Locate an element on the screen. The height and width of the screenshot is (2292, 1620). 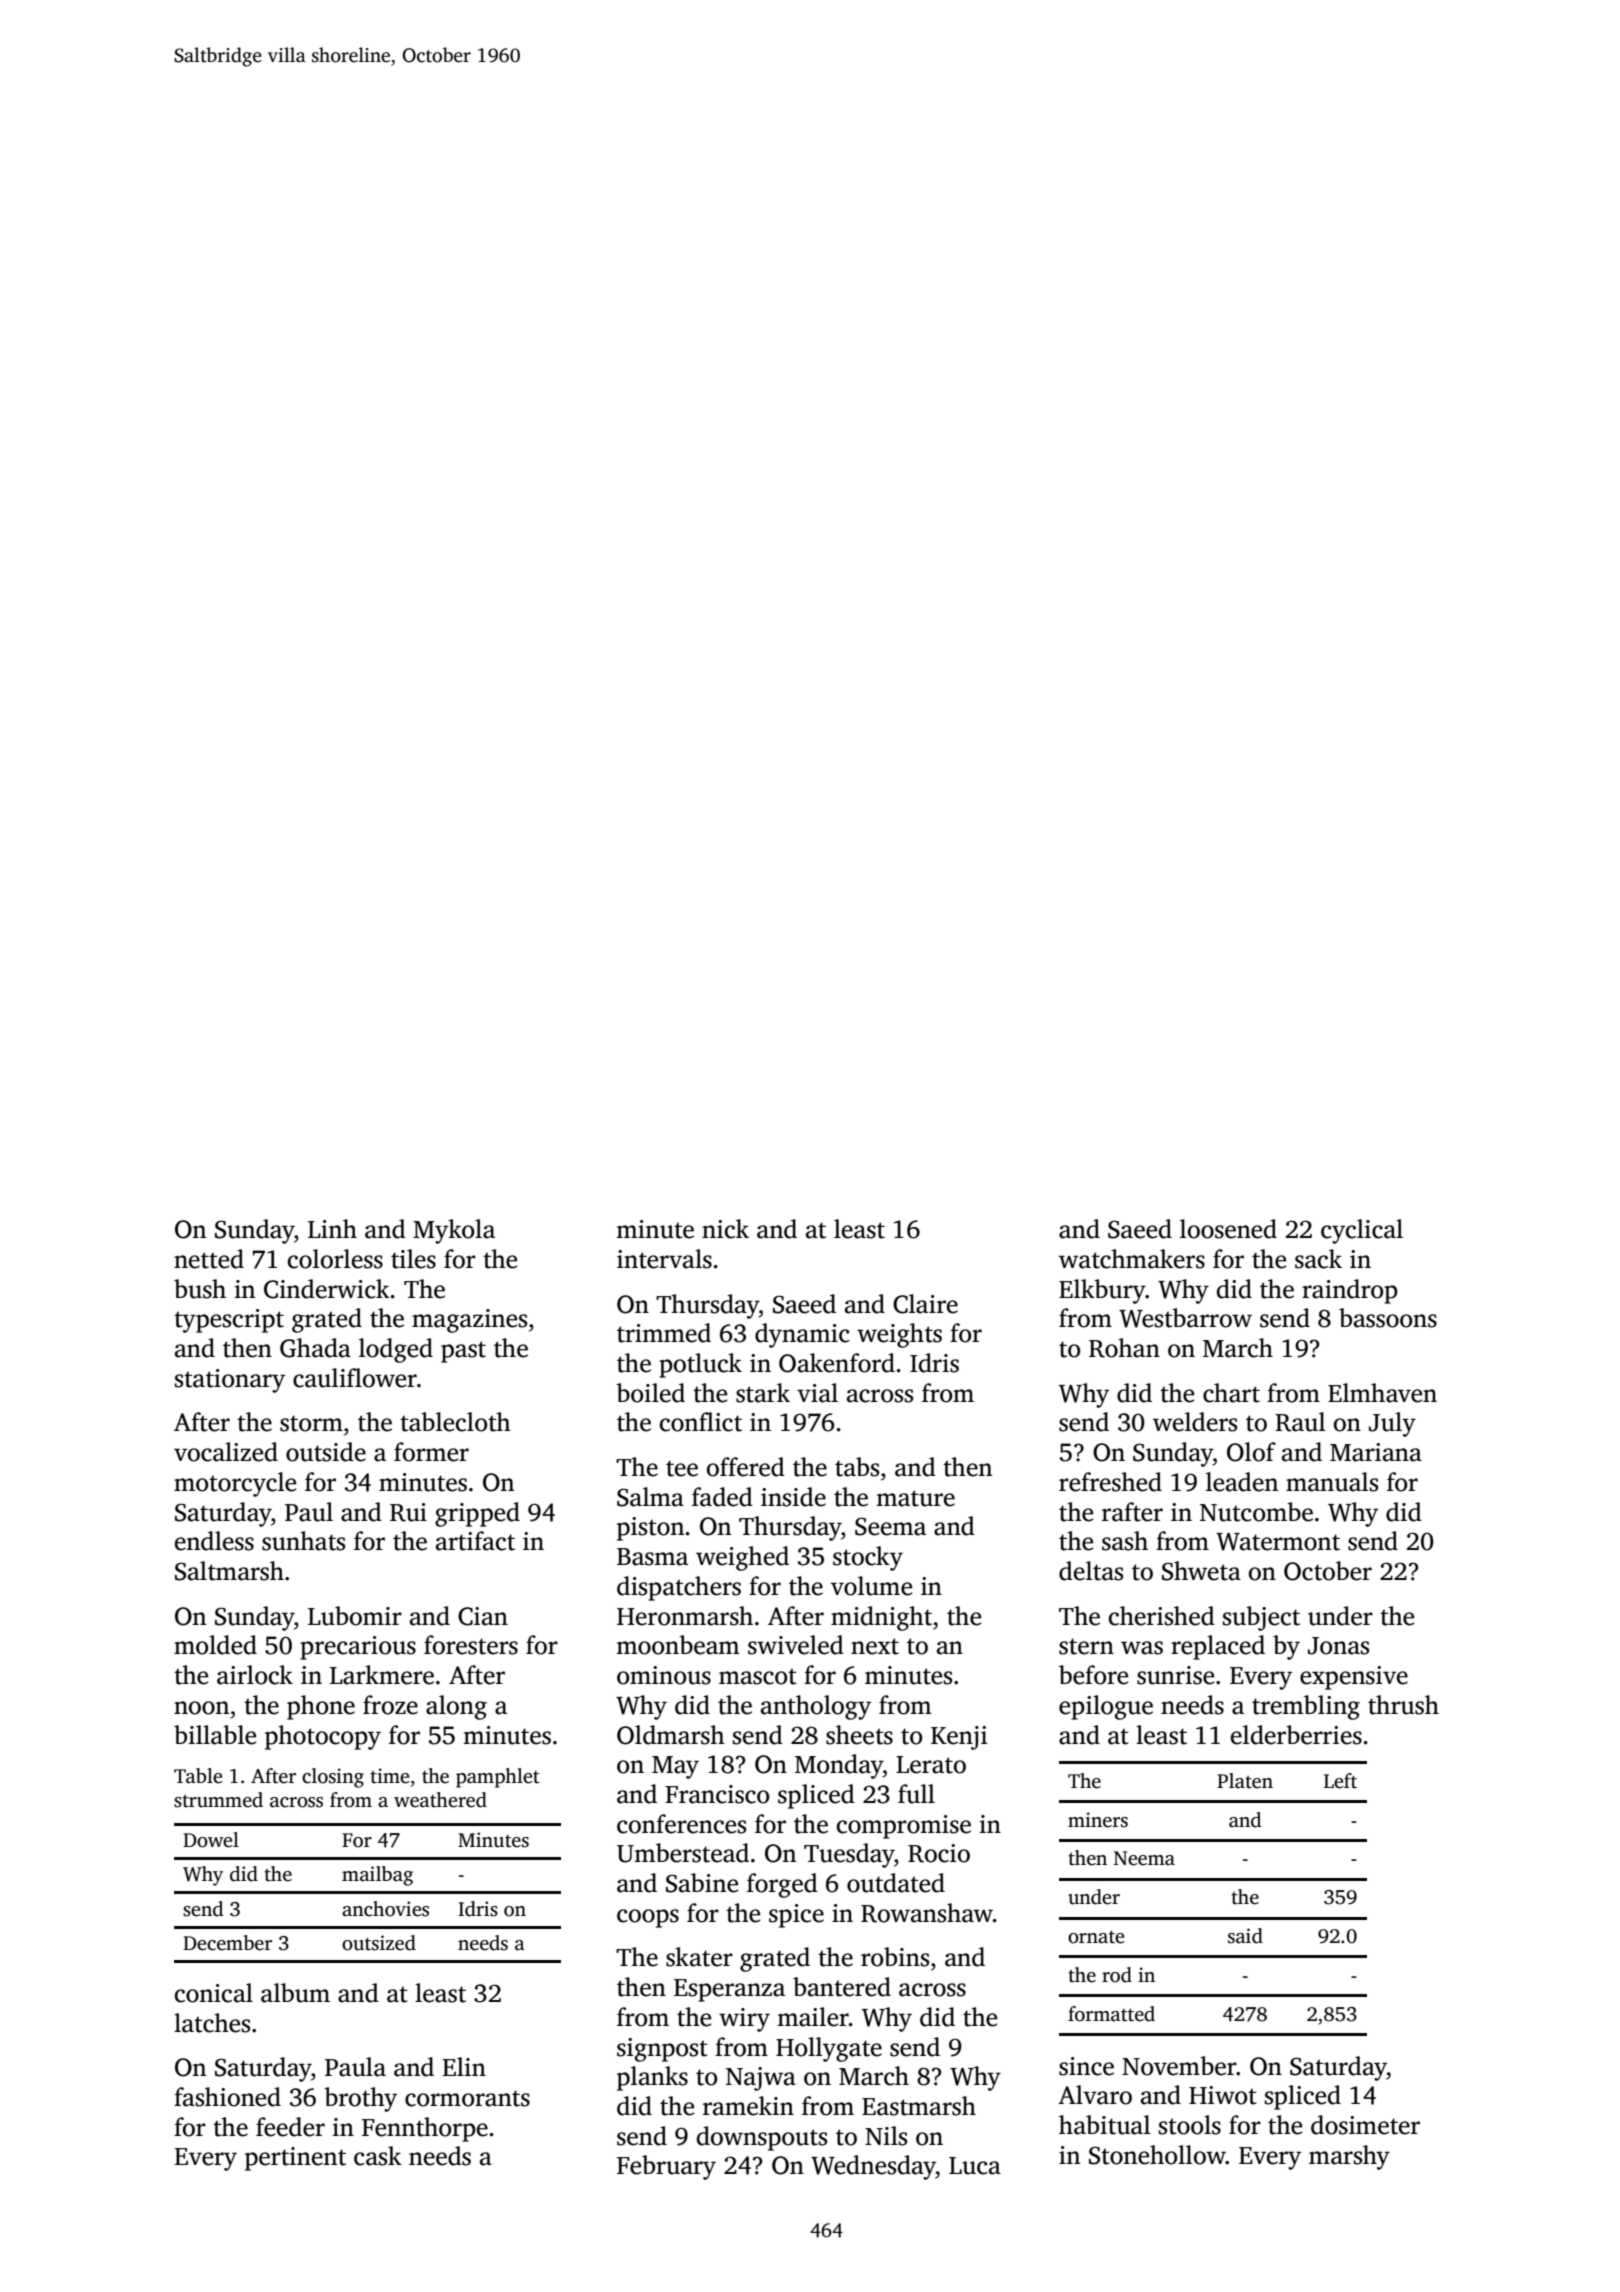
conferences is located at coordinates (681, 1824).
